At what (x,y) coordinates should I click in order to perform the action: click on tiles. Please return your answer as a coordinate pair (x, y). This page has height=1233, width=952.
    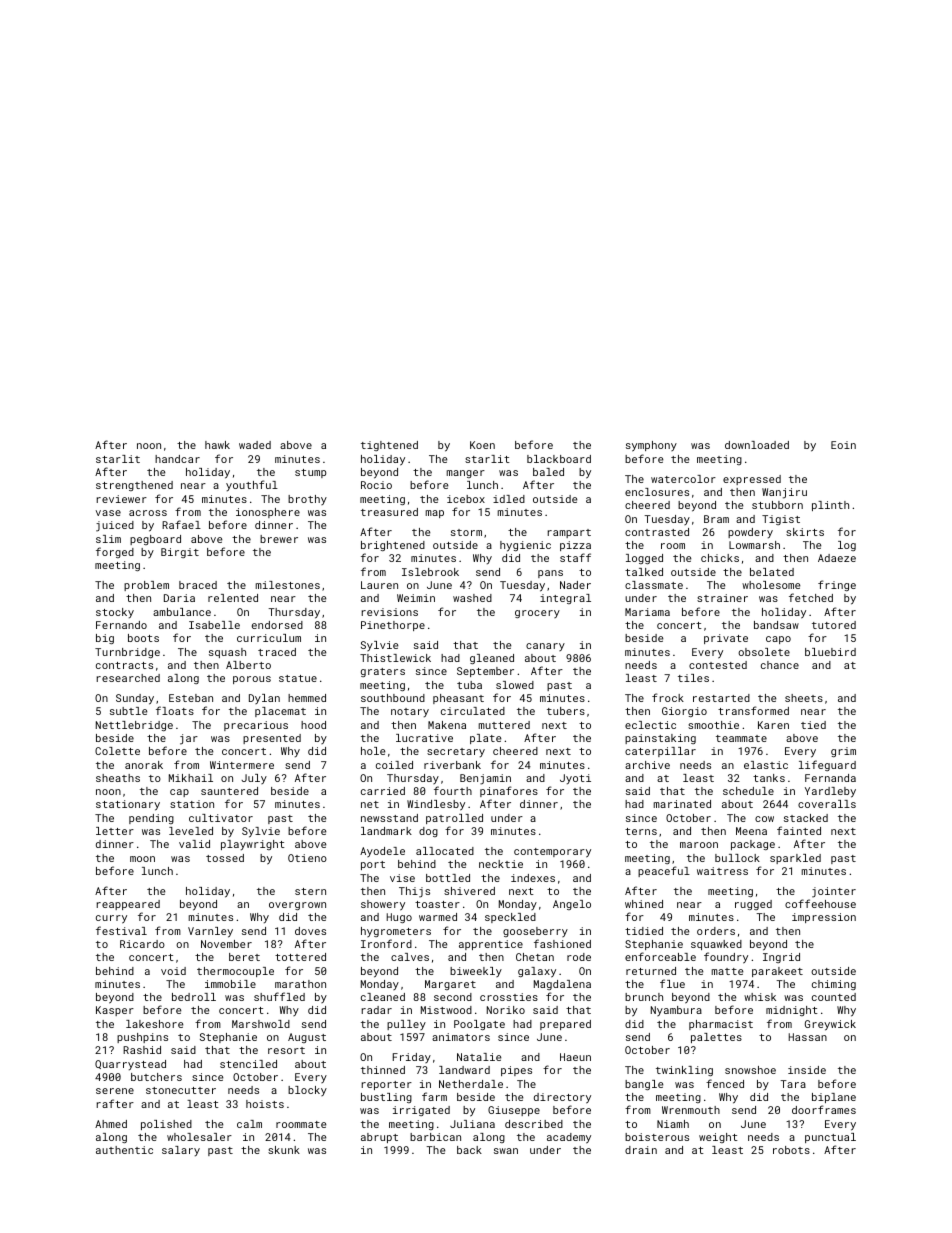
    Looking at the image, I should click on (693, 678).
